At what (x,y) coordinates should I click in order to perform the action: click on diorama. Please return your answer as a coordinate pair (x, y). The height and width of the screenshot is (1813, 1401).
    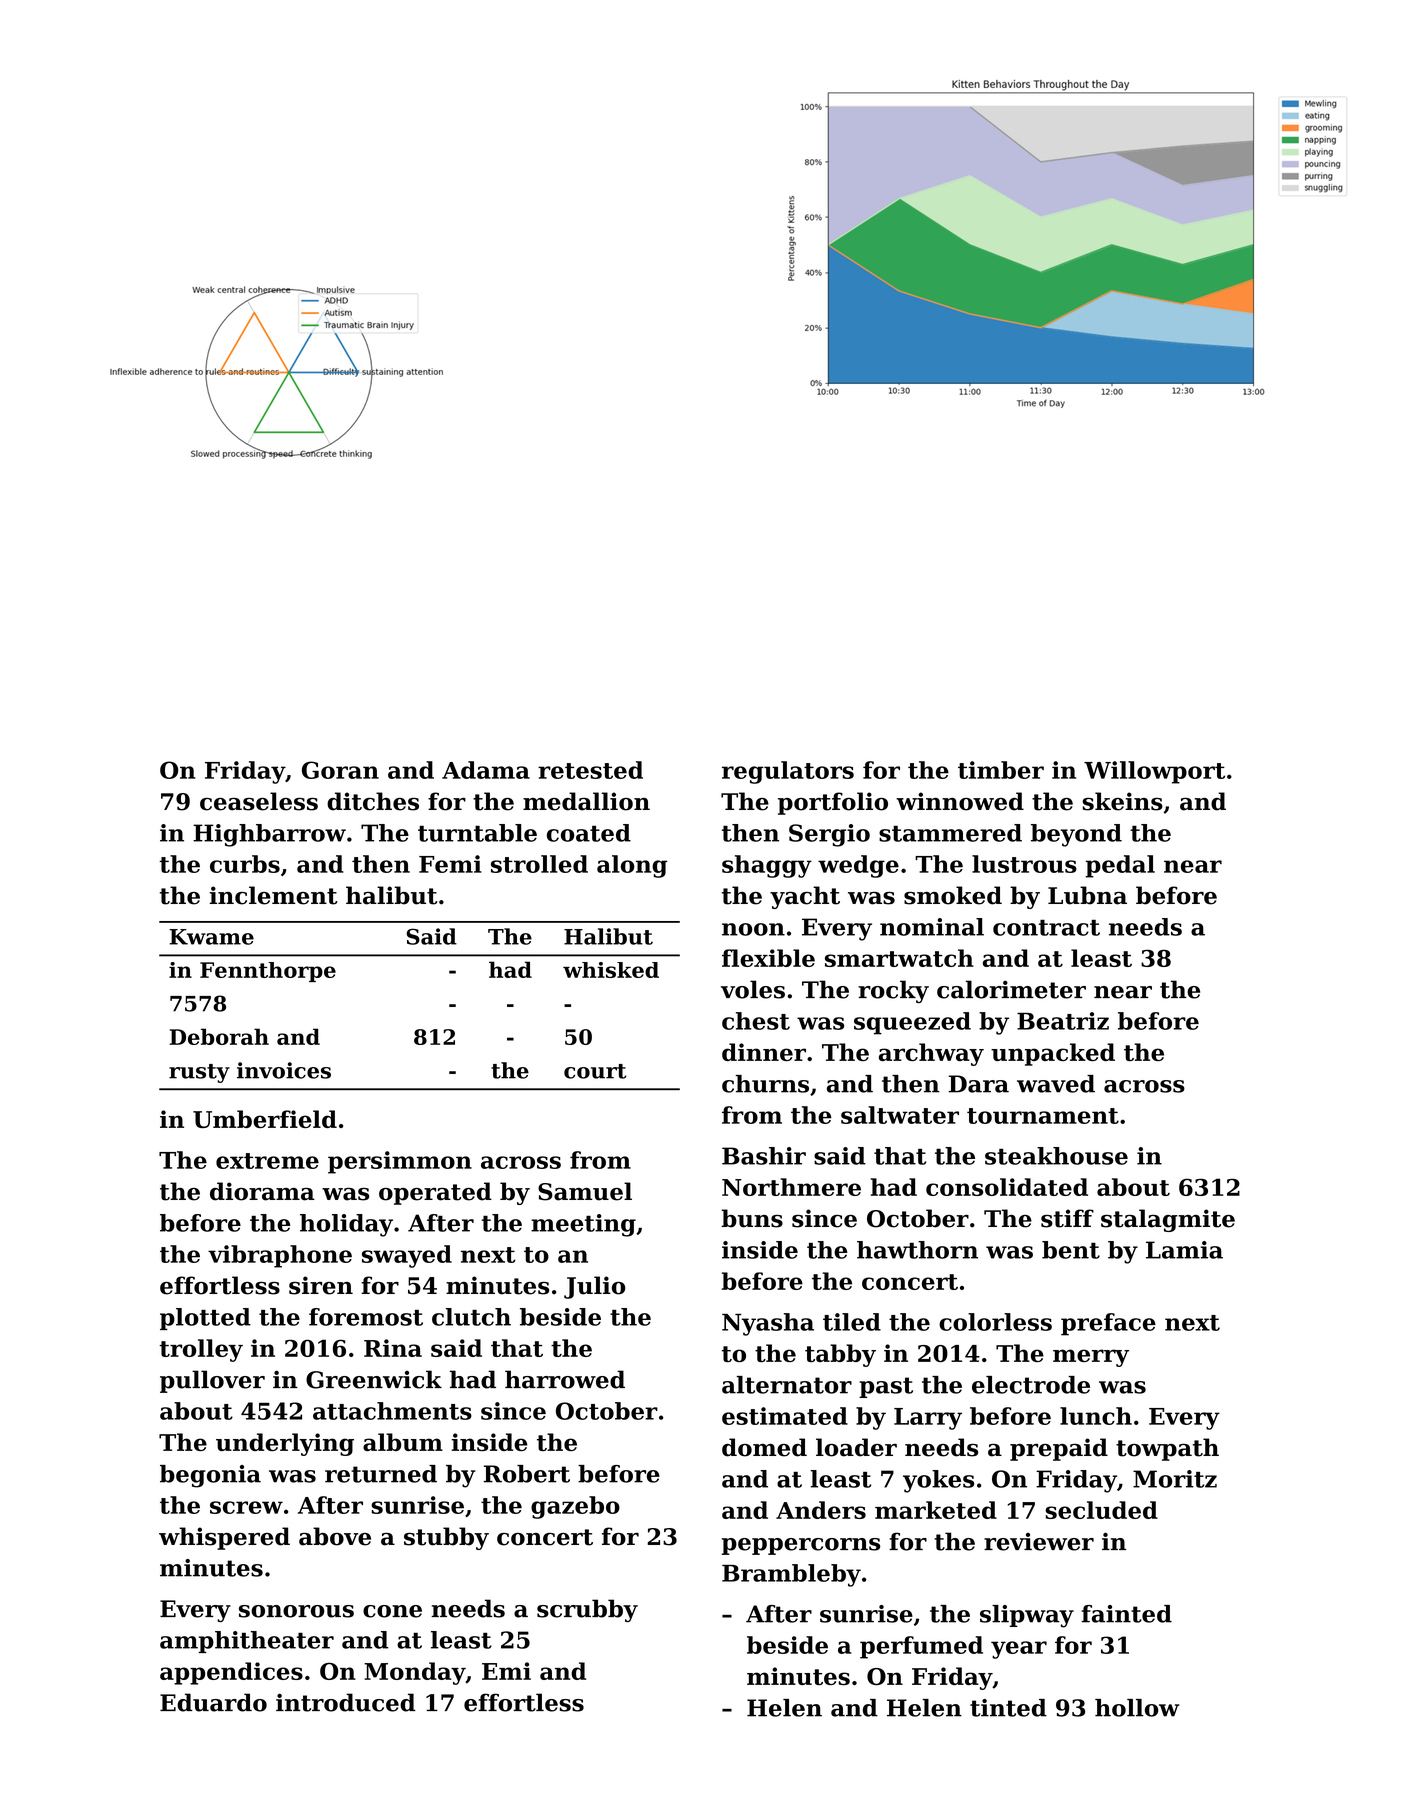
    Looking at the image, I should click on (262, 1191).
